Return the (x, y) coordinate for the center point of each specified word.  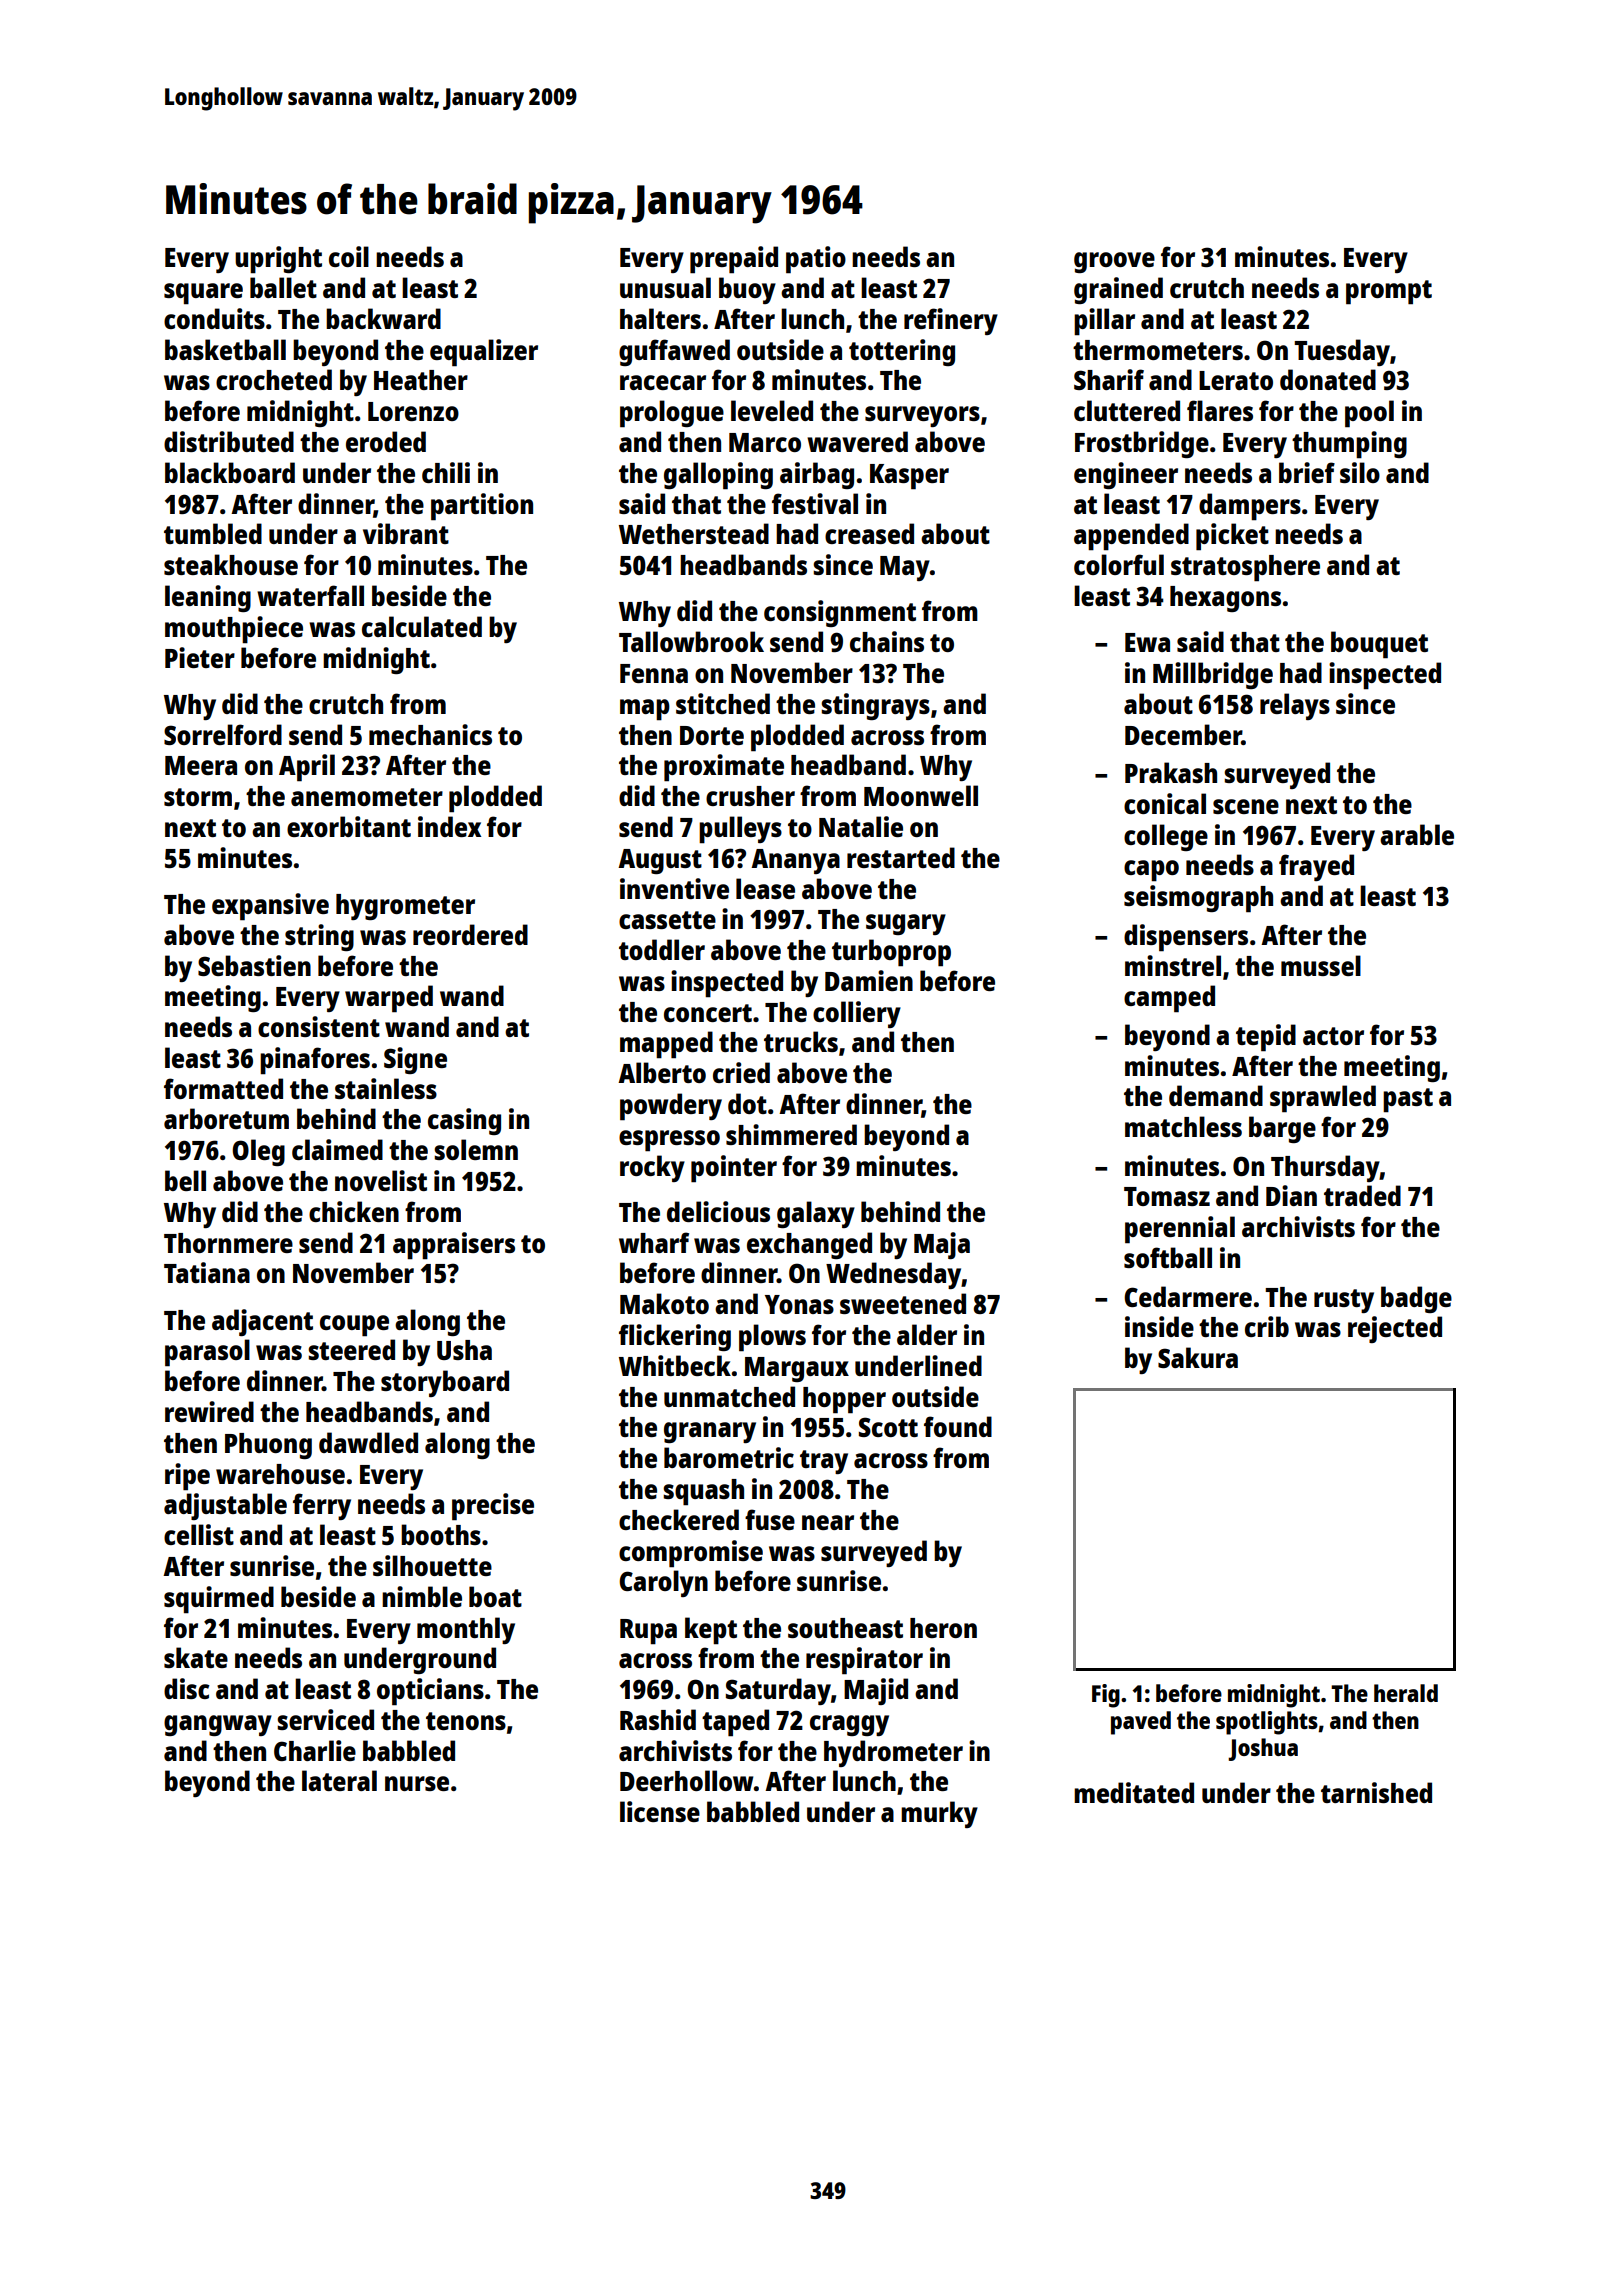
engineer (1126, 475)
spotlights (1267, 1723)
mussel (1321, 965)
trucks (801, 1041)
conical (1165, 803)
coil (349, 256)
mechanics (430, 734)
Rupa (648, 1632)
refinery (951, 321)
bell (185, 1180)
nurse (417, 1783)
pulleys (740, 830)
